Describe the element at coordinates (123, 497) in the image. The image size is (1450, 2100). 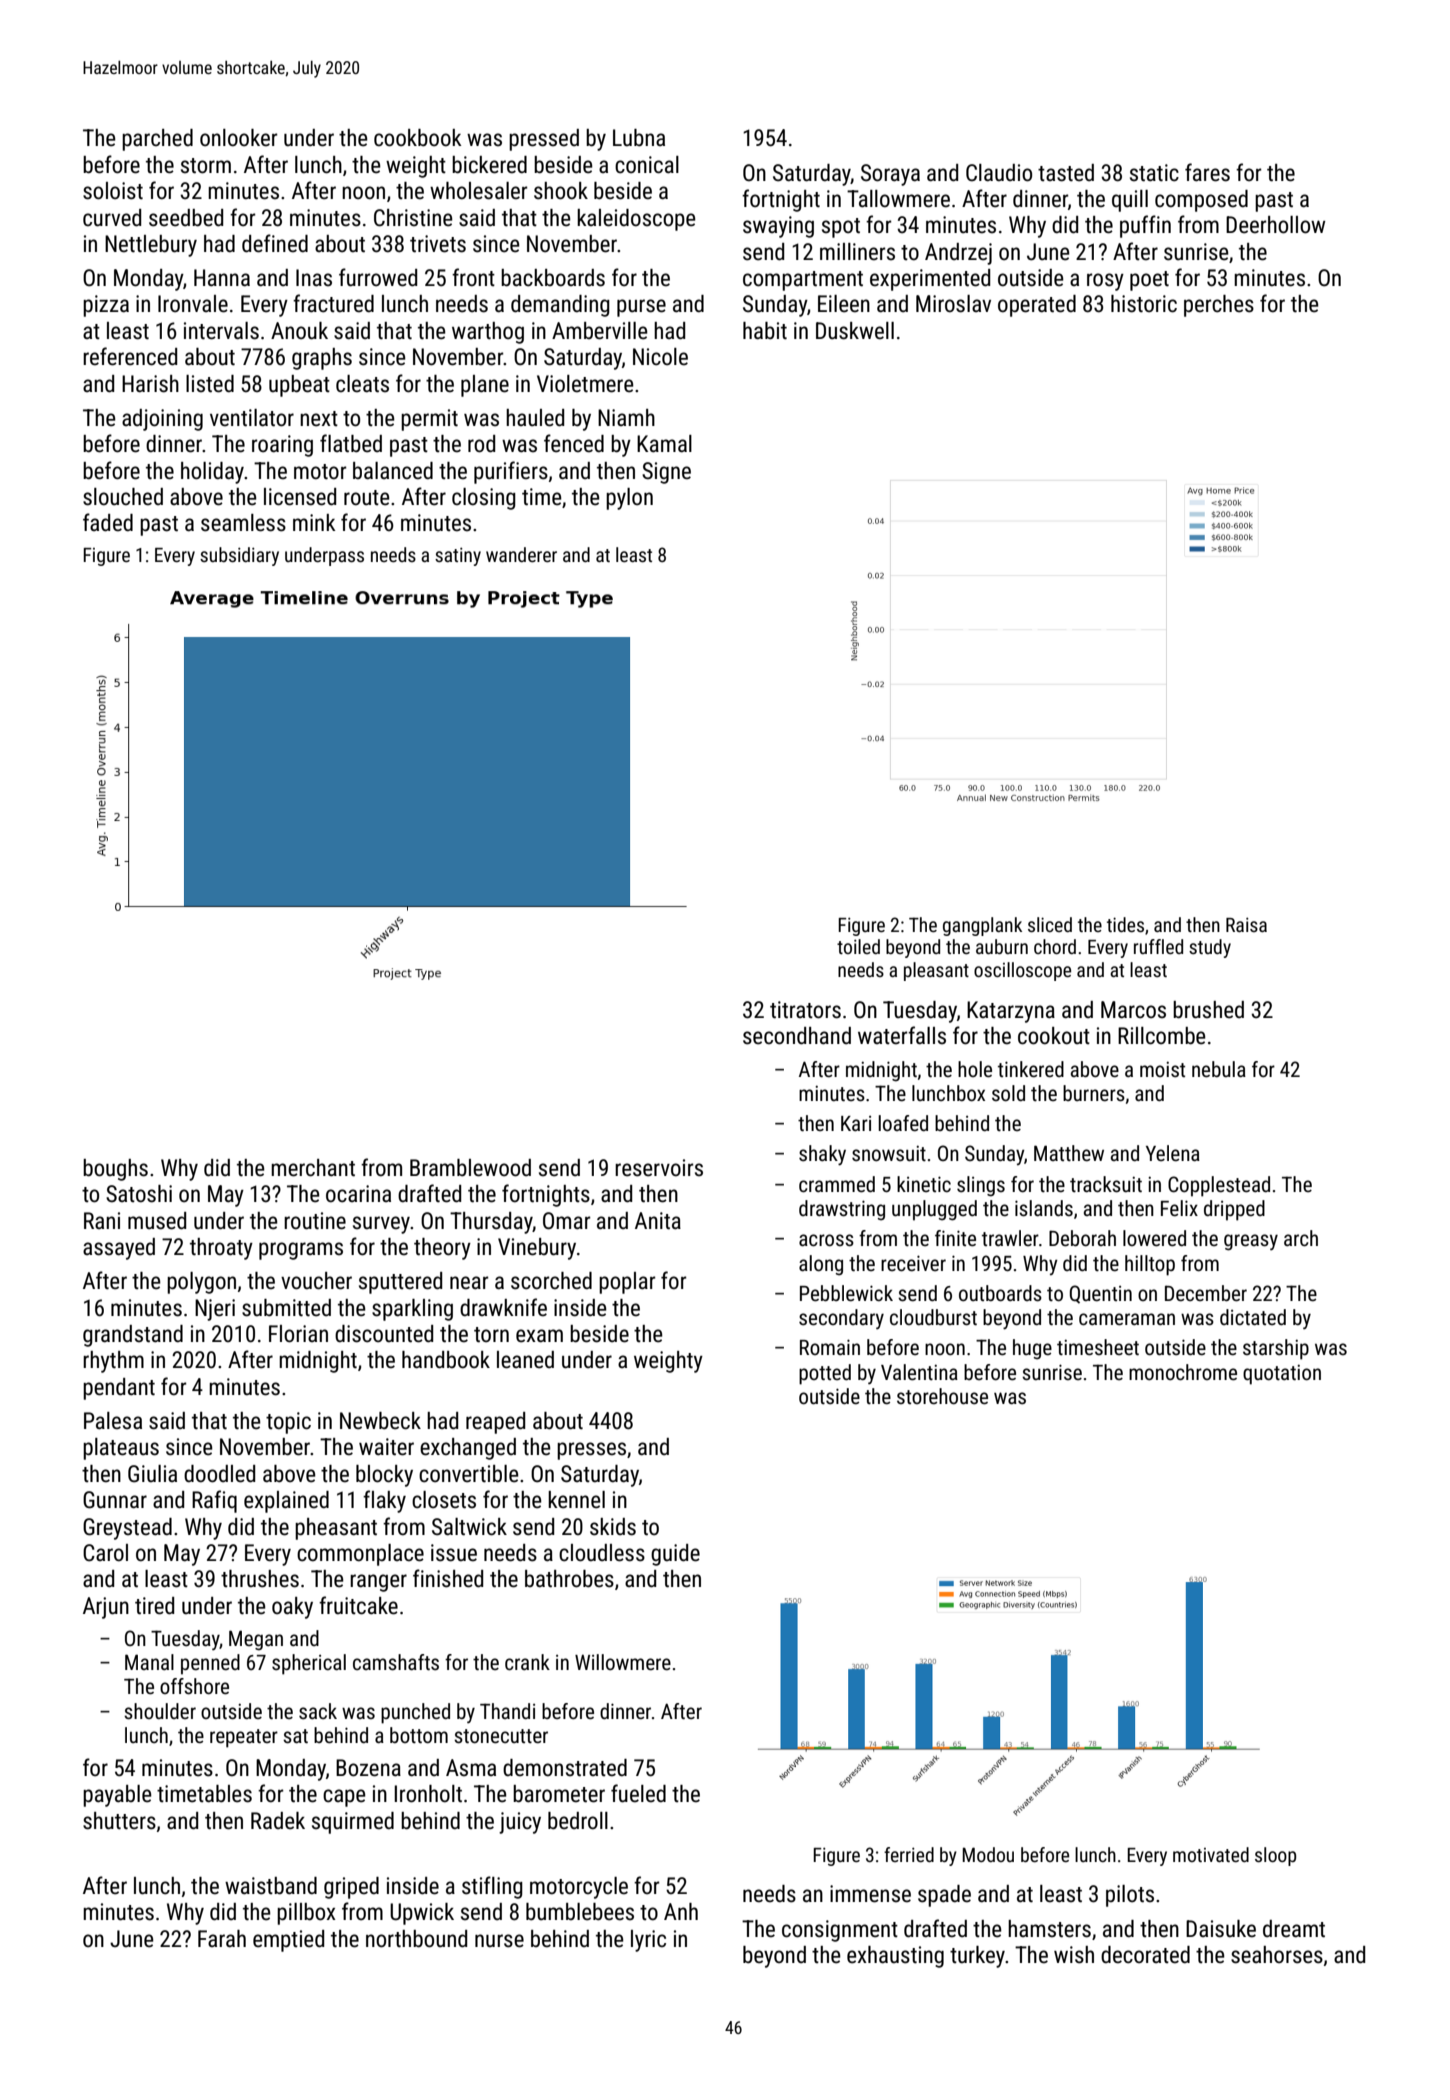
I see `slouched` at that location.
